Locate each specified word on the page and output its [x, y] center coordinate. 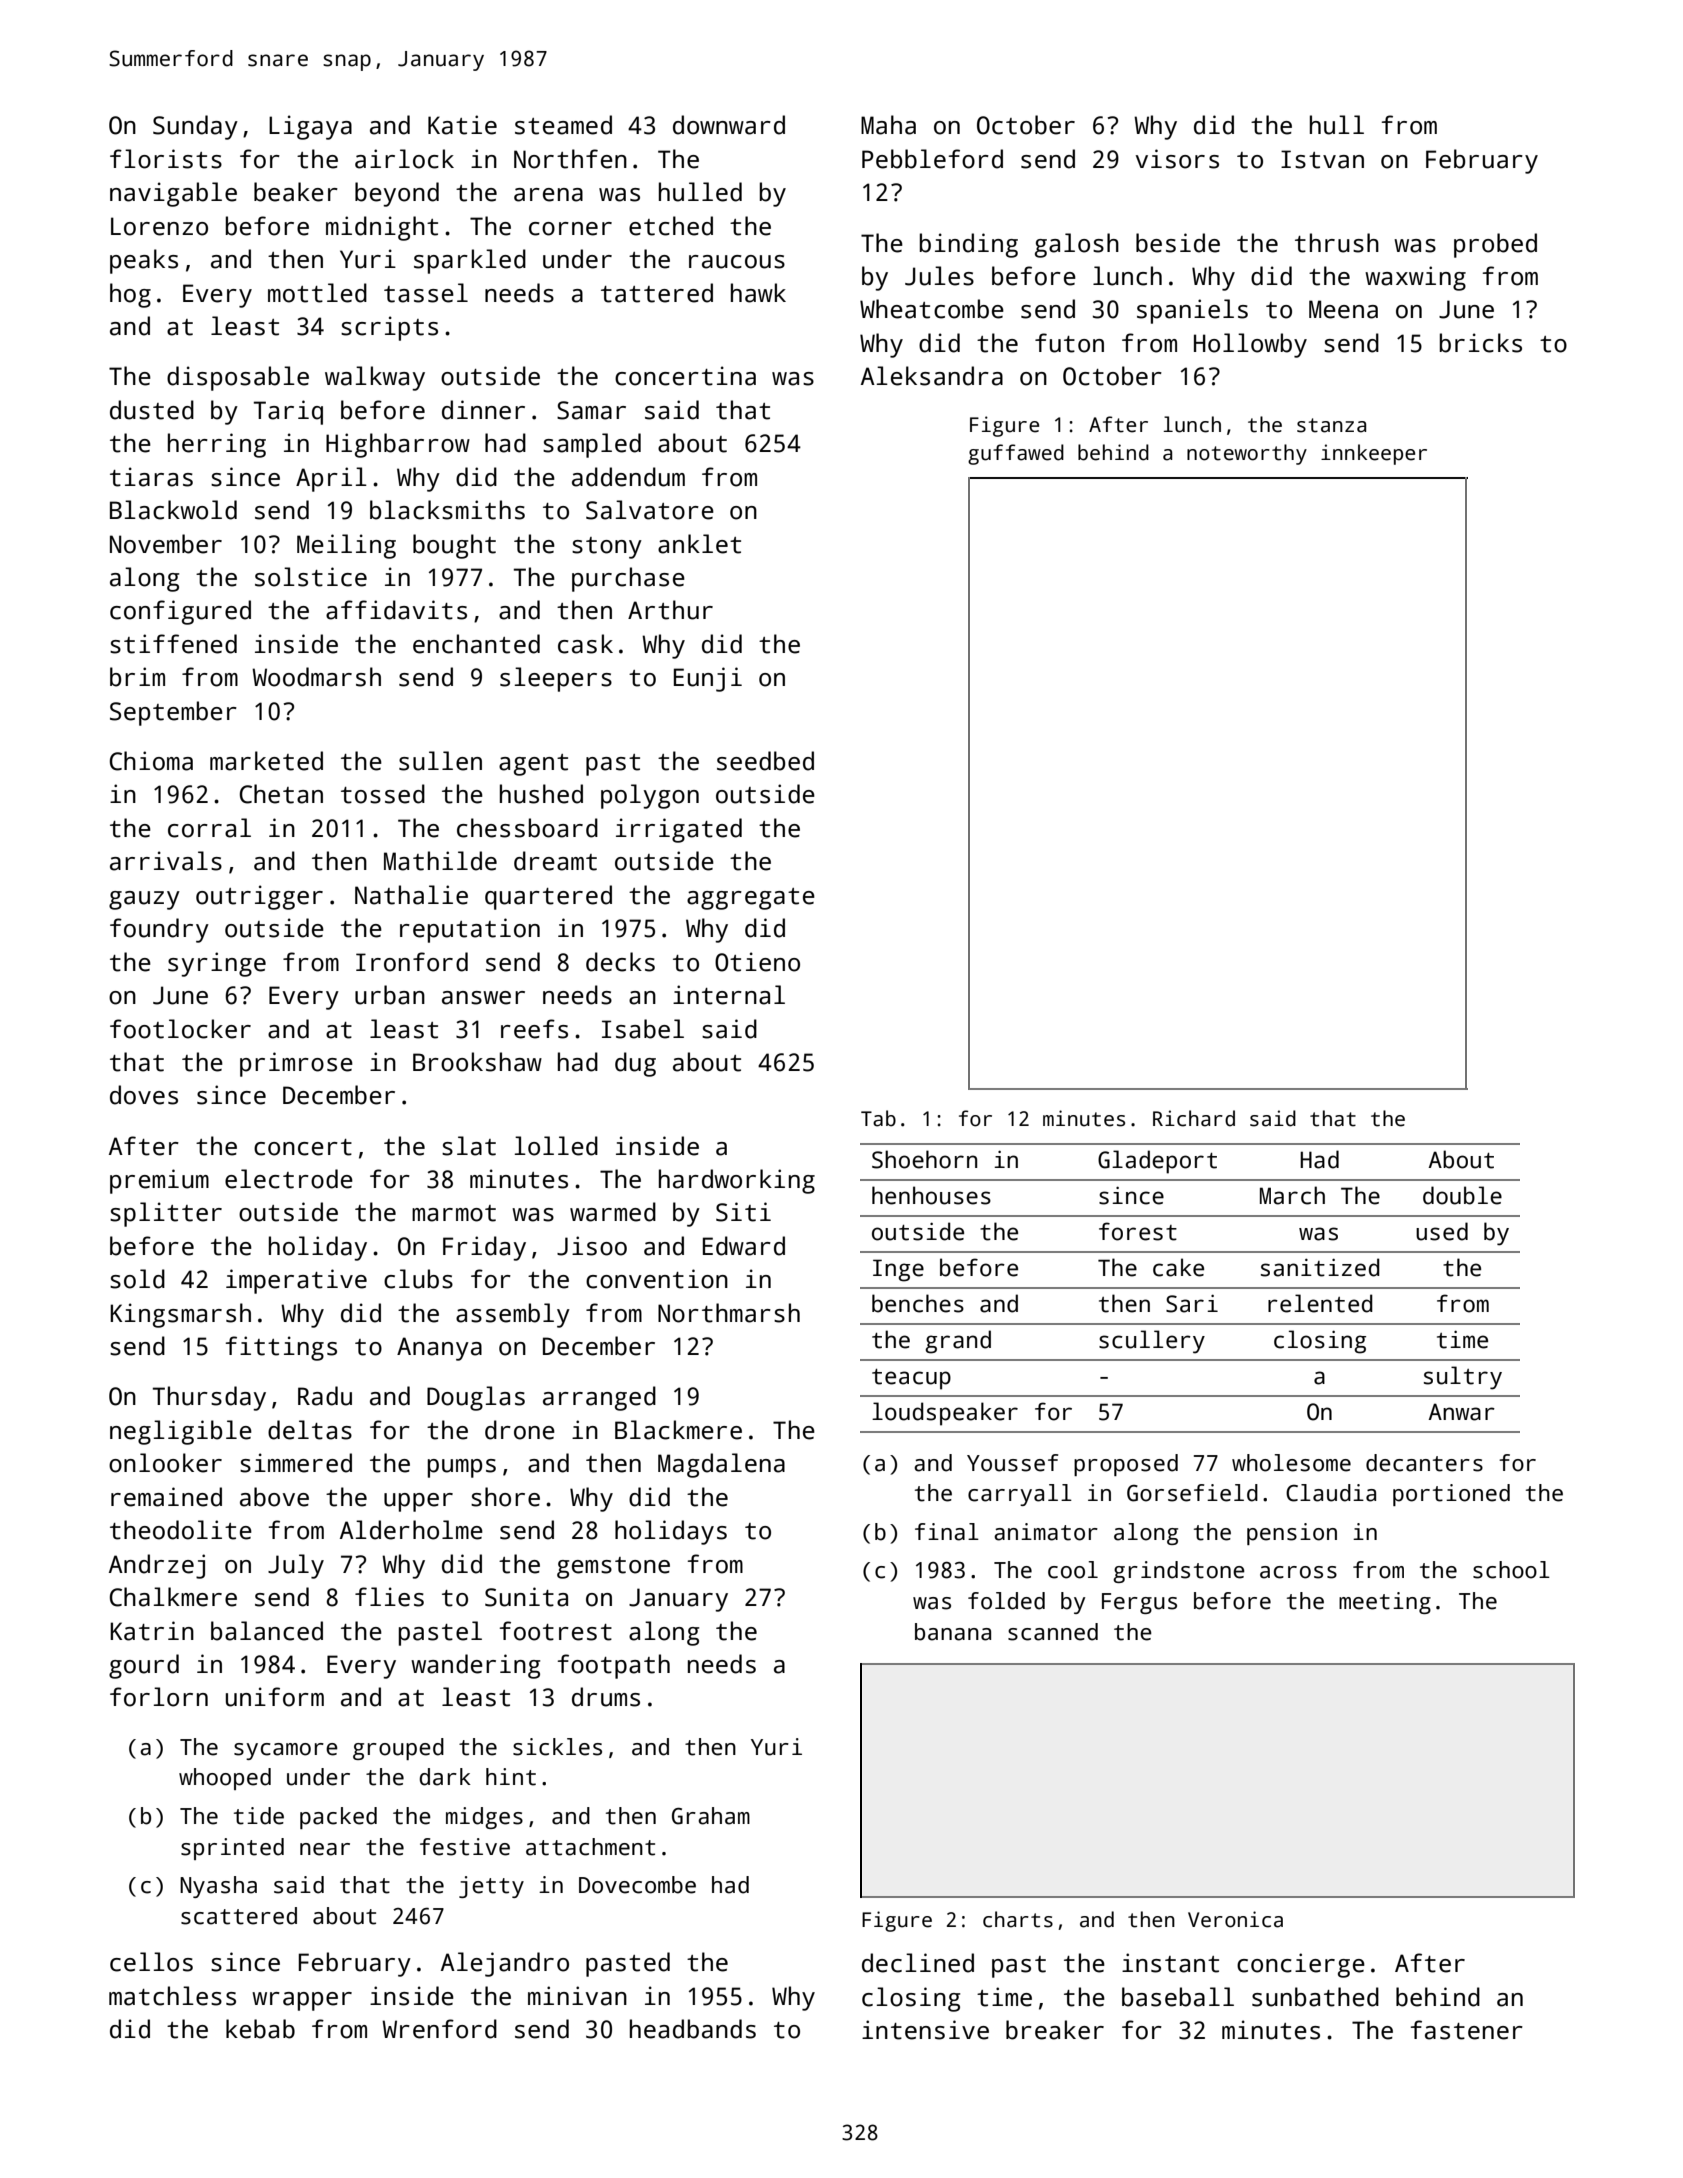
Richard [1194, 1118]
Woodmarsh [316, 677]
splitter [166, 1214]
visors [1177, 159]
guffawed [1016, 454]
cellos [151, 1962]
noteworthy [1247, 454]
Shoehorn [924, 1159]
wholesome [1291, 1463]
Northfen [570, 159]
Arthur [670, 610]
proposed [1126, 1465]
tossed [383, 794]
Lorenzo [159, 226]
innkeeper [1374, 454]
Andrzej [157, 1566]
